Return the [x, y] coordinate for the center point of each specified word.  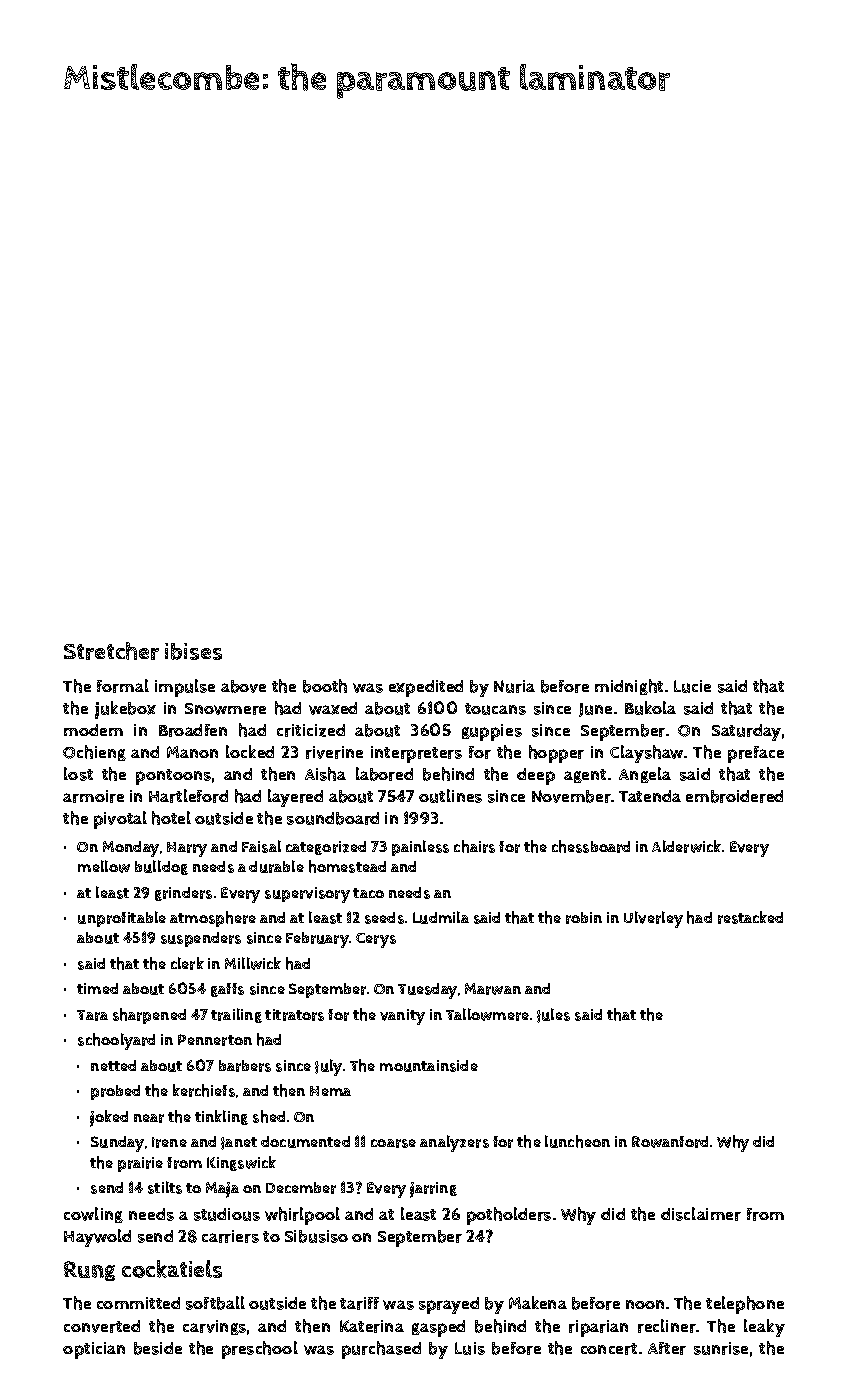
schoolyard [116, 1041]
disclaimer [701, 1214]
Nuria [514, 686]
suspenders [201, 939]
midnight [629, 687]
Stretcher [111, 651]
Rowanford [670, 1142]
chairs [474, 846]
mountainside [429, 1066]
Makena [538, 1302]
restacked [750, 917]
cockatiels [172, 1269]
